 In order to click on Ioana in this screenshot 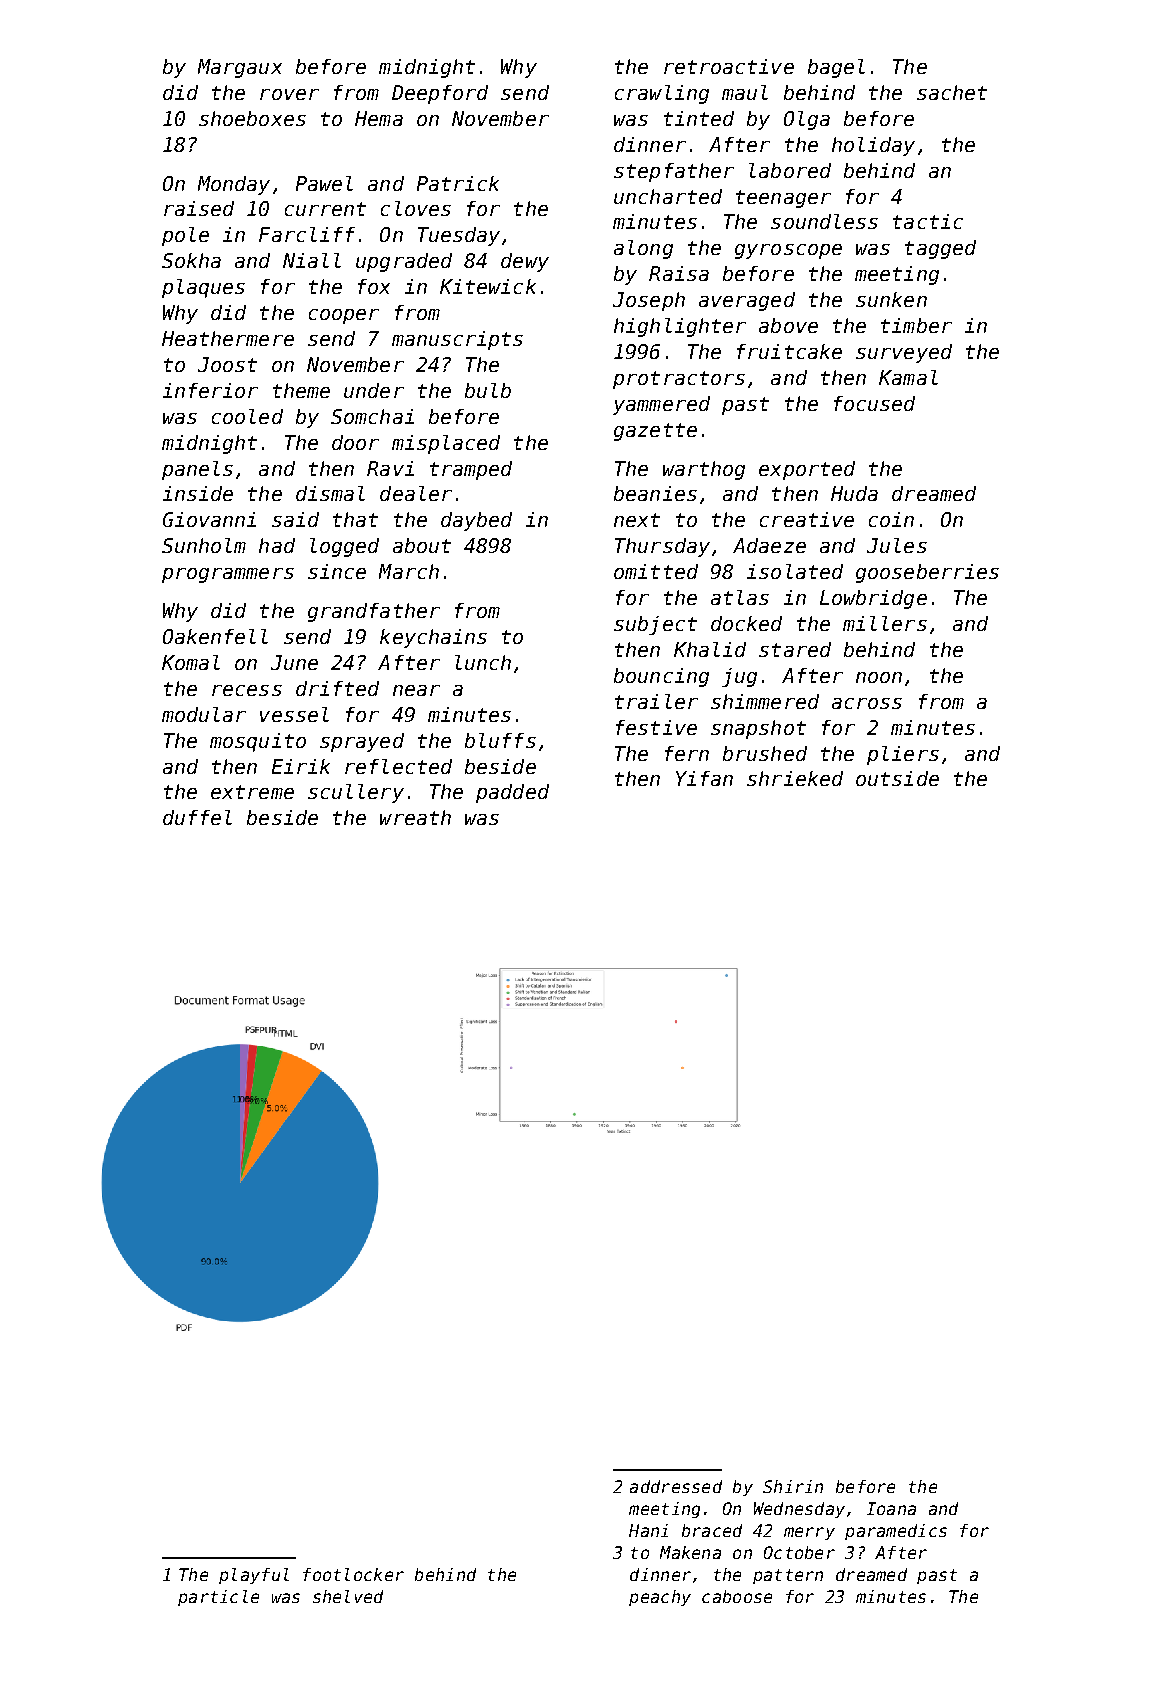, I will do `click(891, 1508)`.
